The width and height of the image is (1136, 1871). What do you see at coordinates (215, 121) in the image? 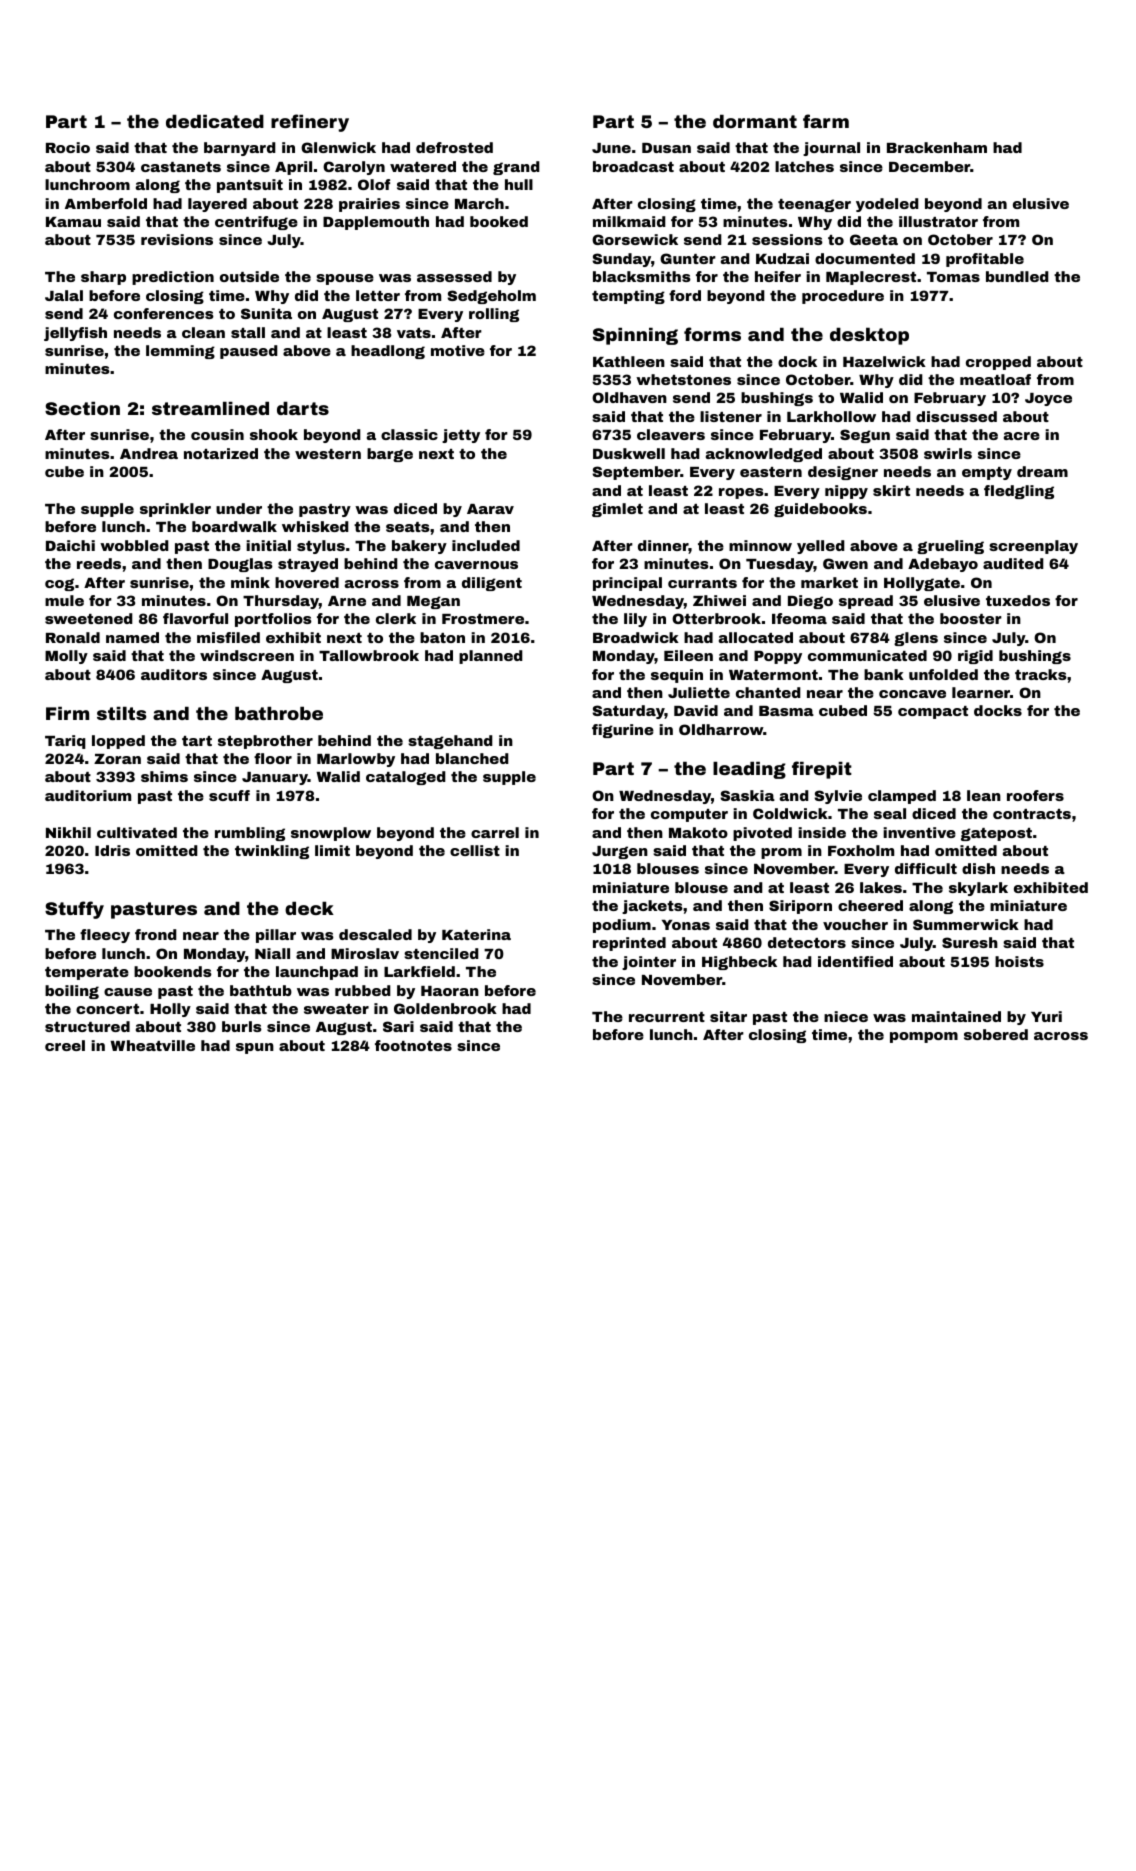
I see `dedicated` at bounding box center [215, 121].
